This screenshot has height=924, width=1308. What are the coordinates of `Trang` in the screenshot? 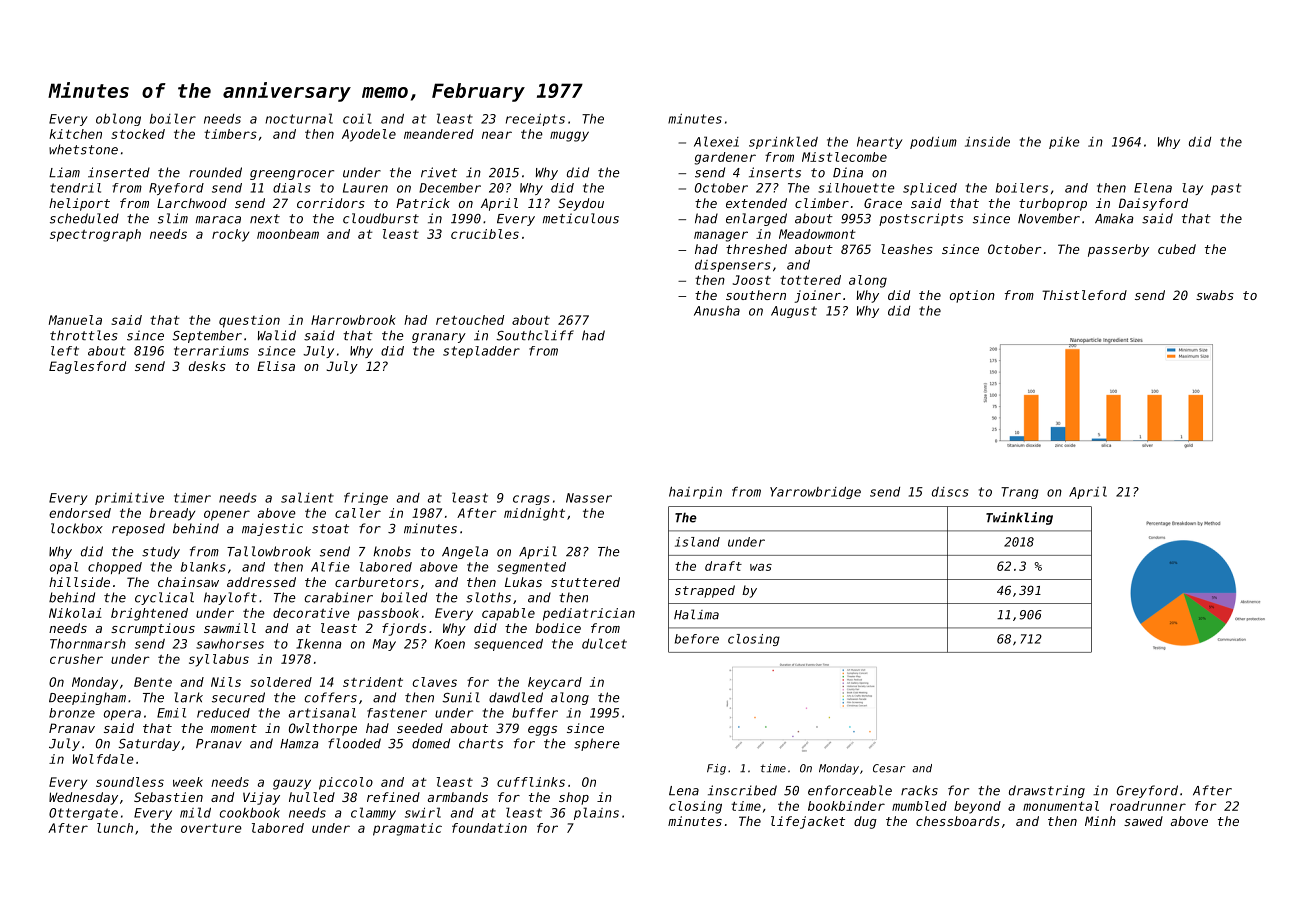 It's located at (1019, 493).
